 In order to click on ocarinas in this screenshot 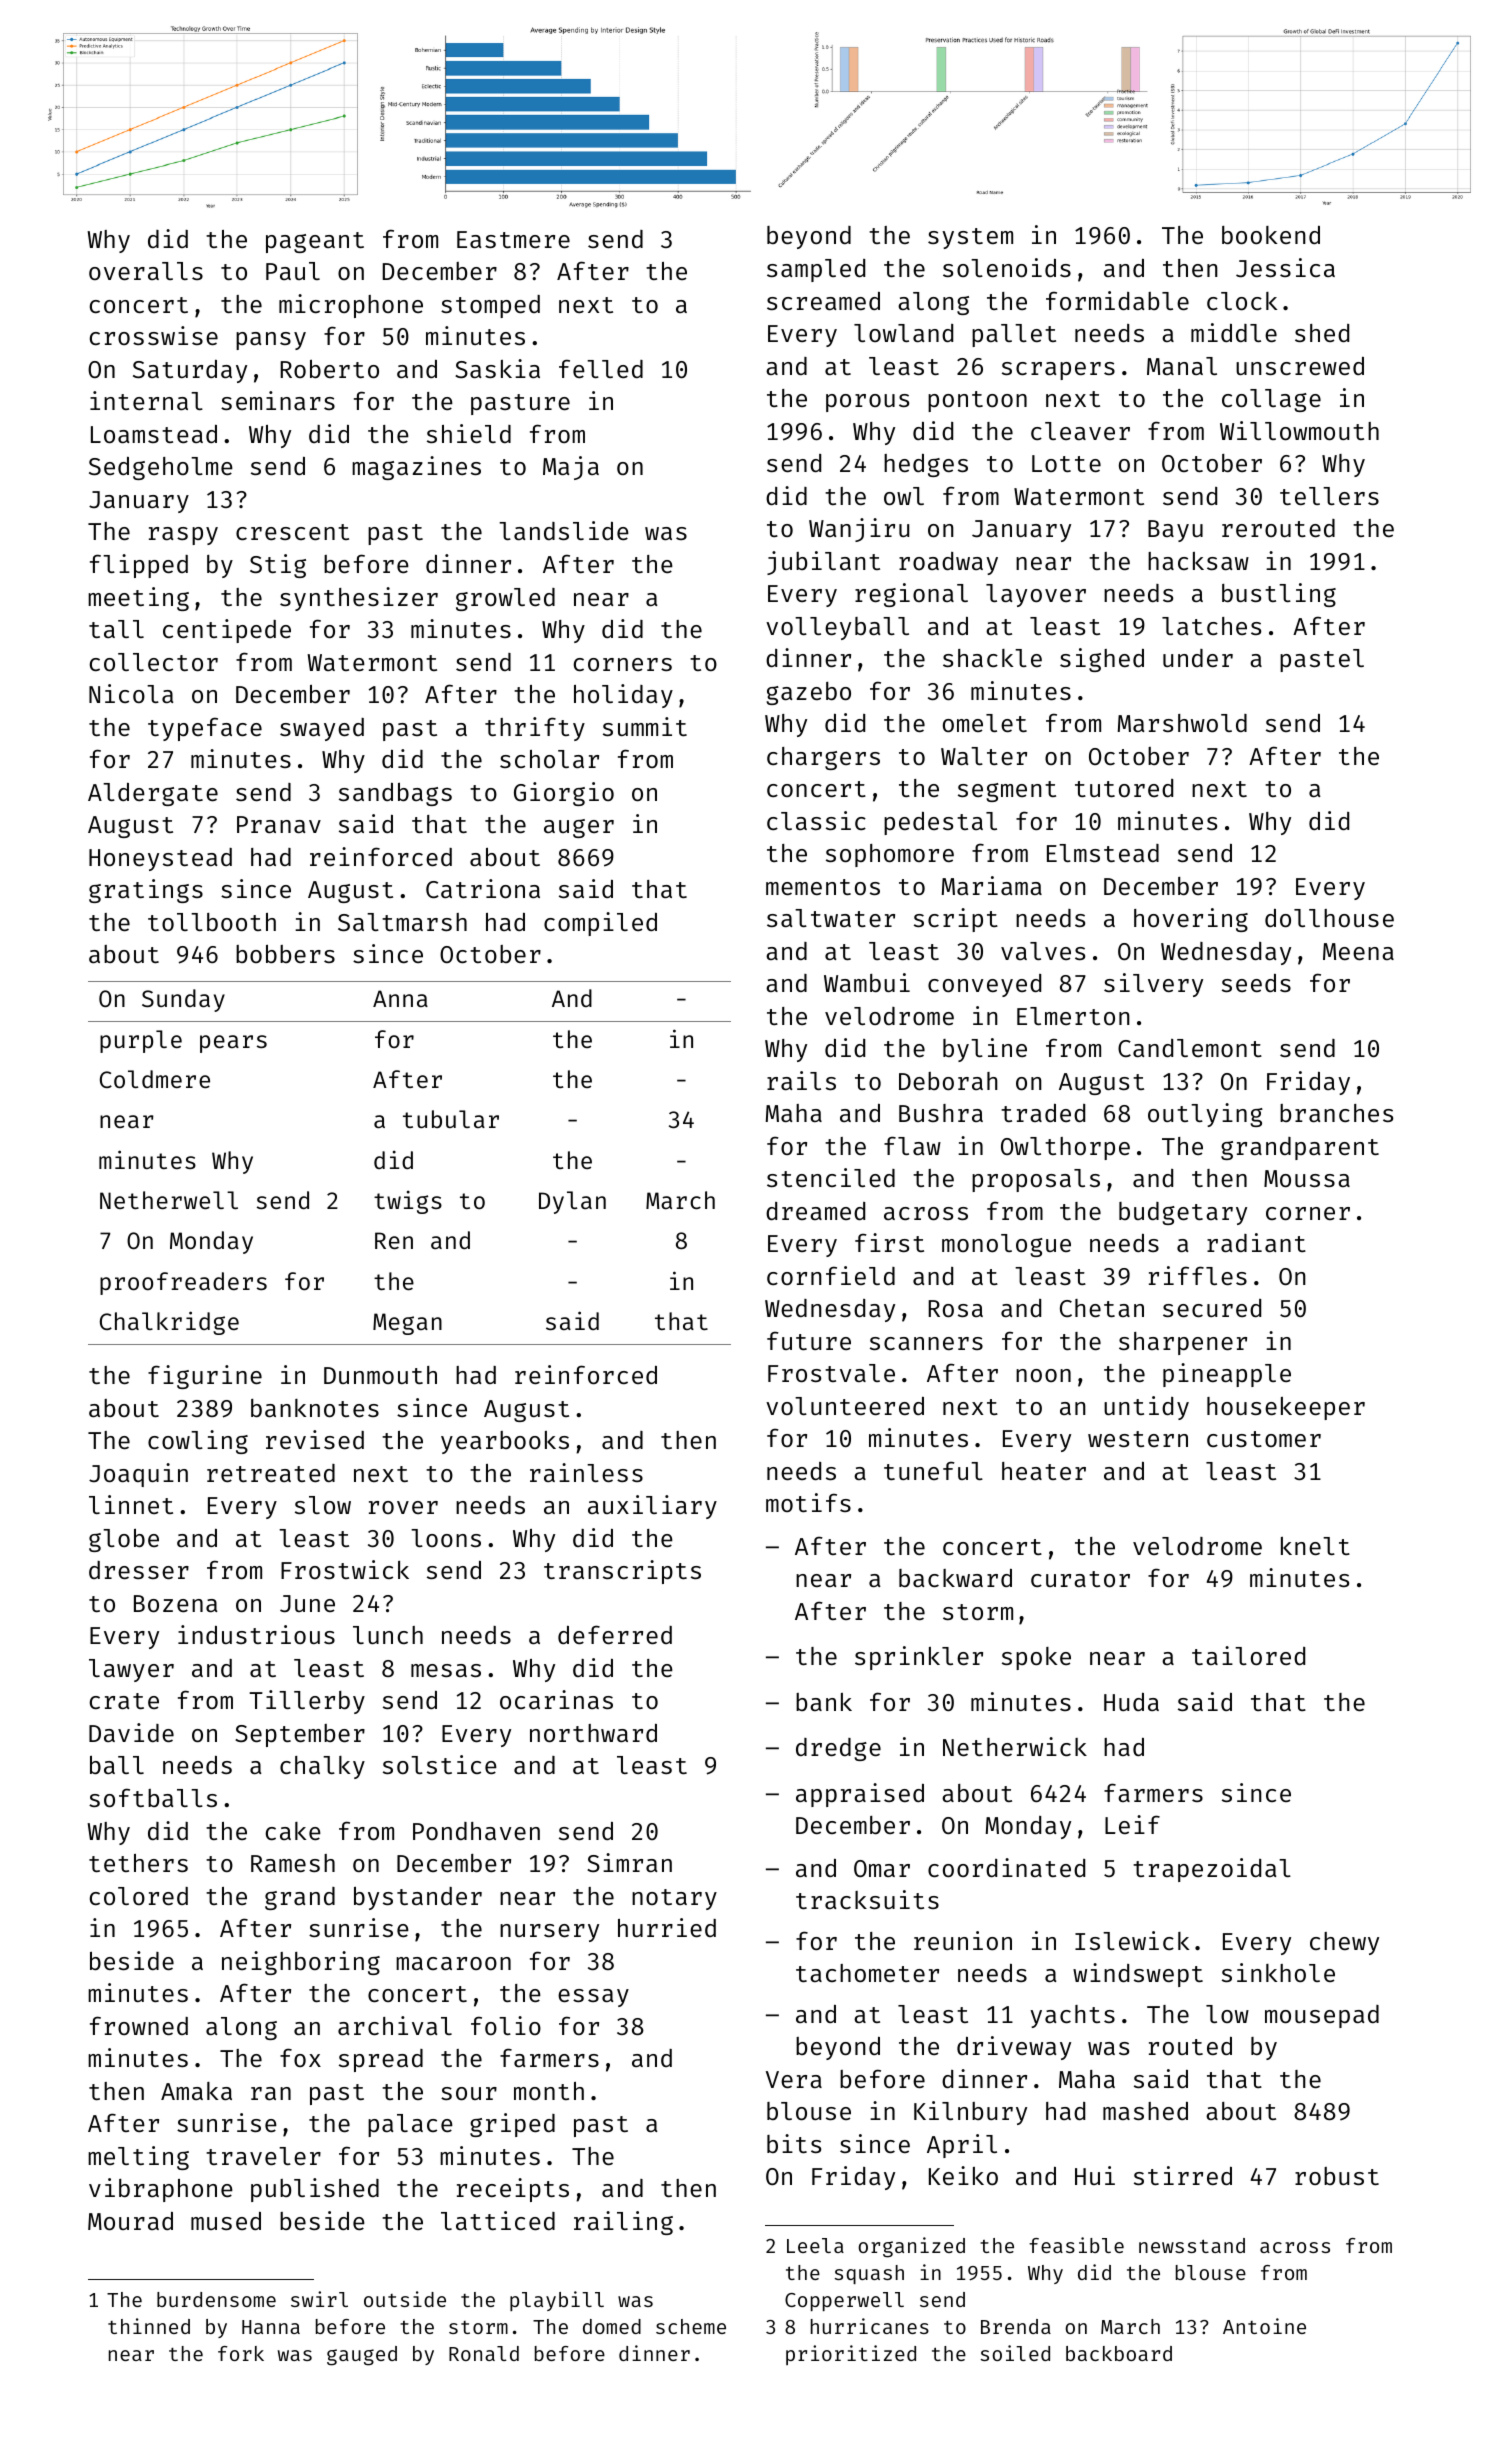, I will do `click(556, 1699)`.
